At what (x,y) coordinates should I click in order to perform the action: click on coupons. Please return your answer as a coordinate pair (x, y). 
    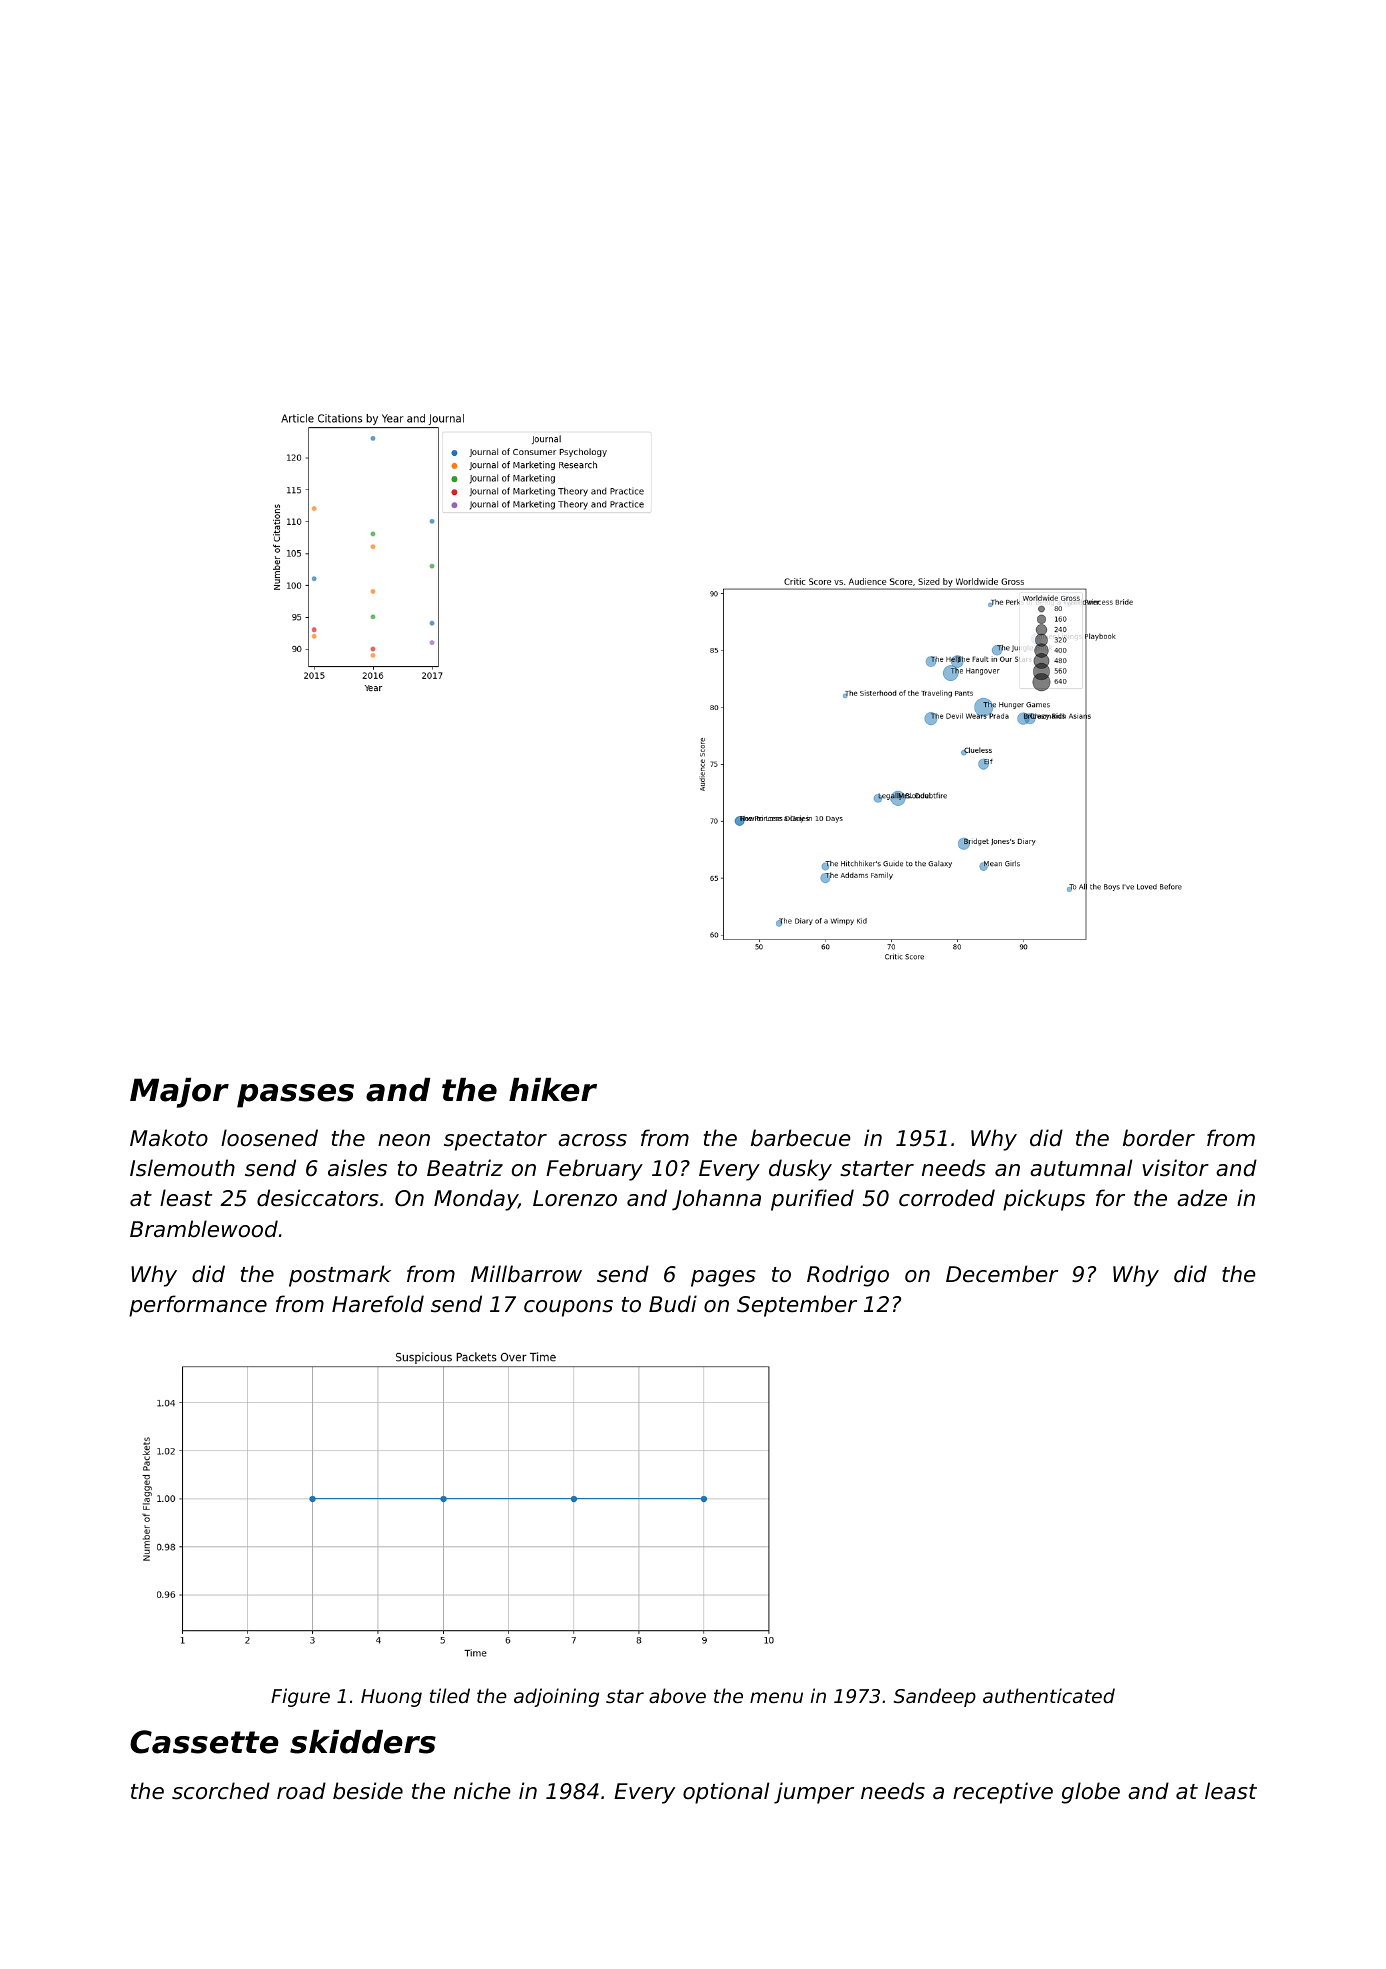
    Looking at the image, I should click on (568, 1308).
